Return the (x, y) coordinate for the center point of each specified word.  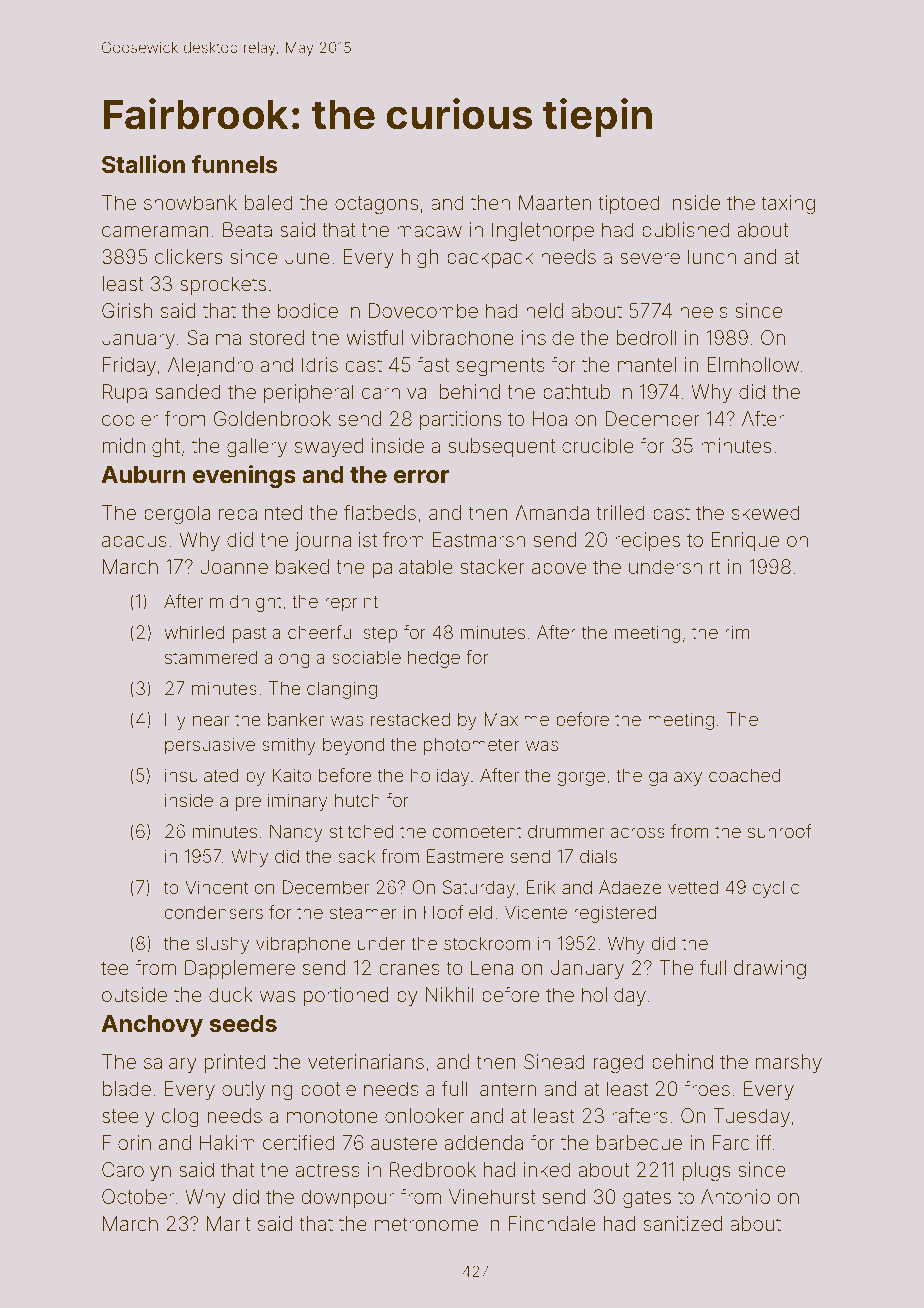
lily (175, 721)
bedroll (646, 337)
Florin (127, 1142)
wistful (374, 337)
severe (650, 258)
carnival (396, 391)
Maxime (516, 719)
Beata (247, 229)
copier (130, 420)
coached (745, 775)
